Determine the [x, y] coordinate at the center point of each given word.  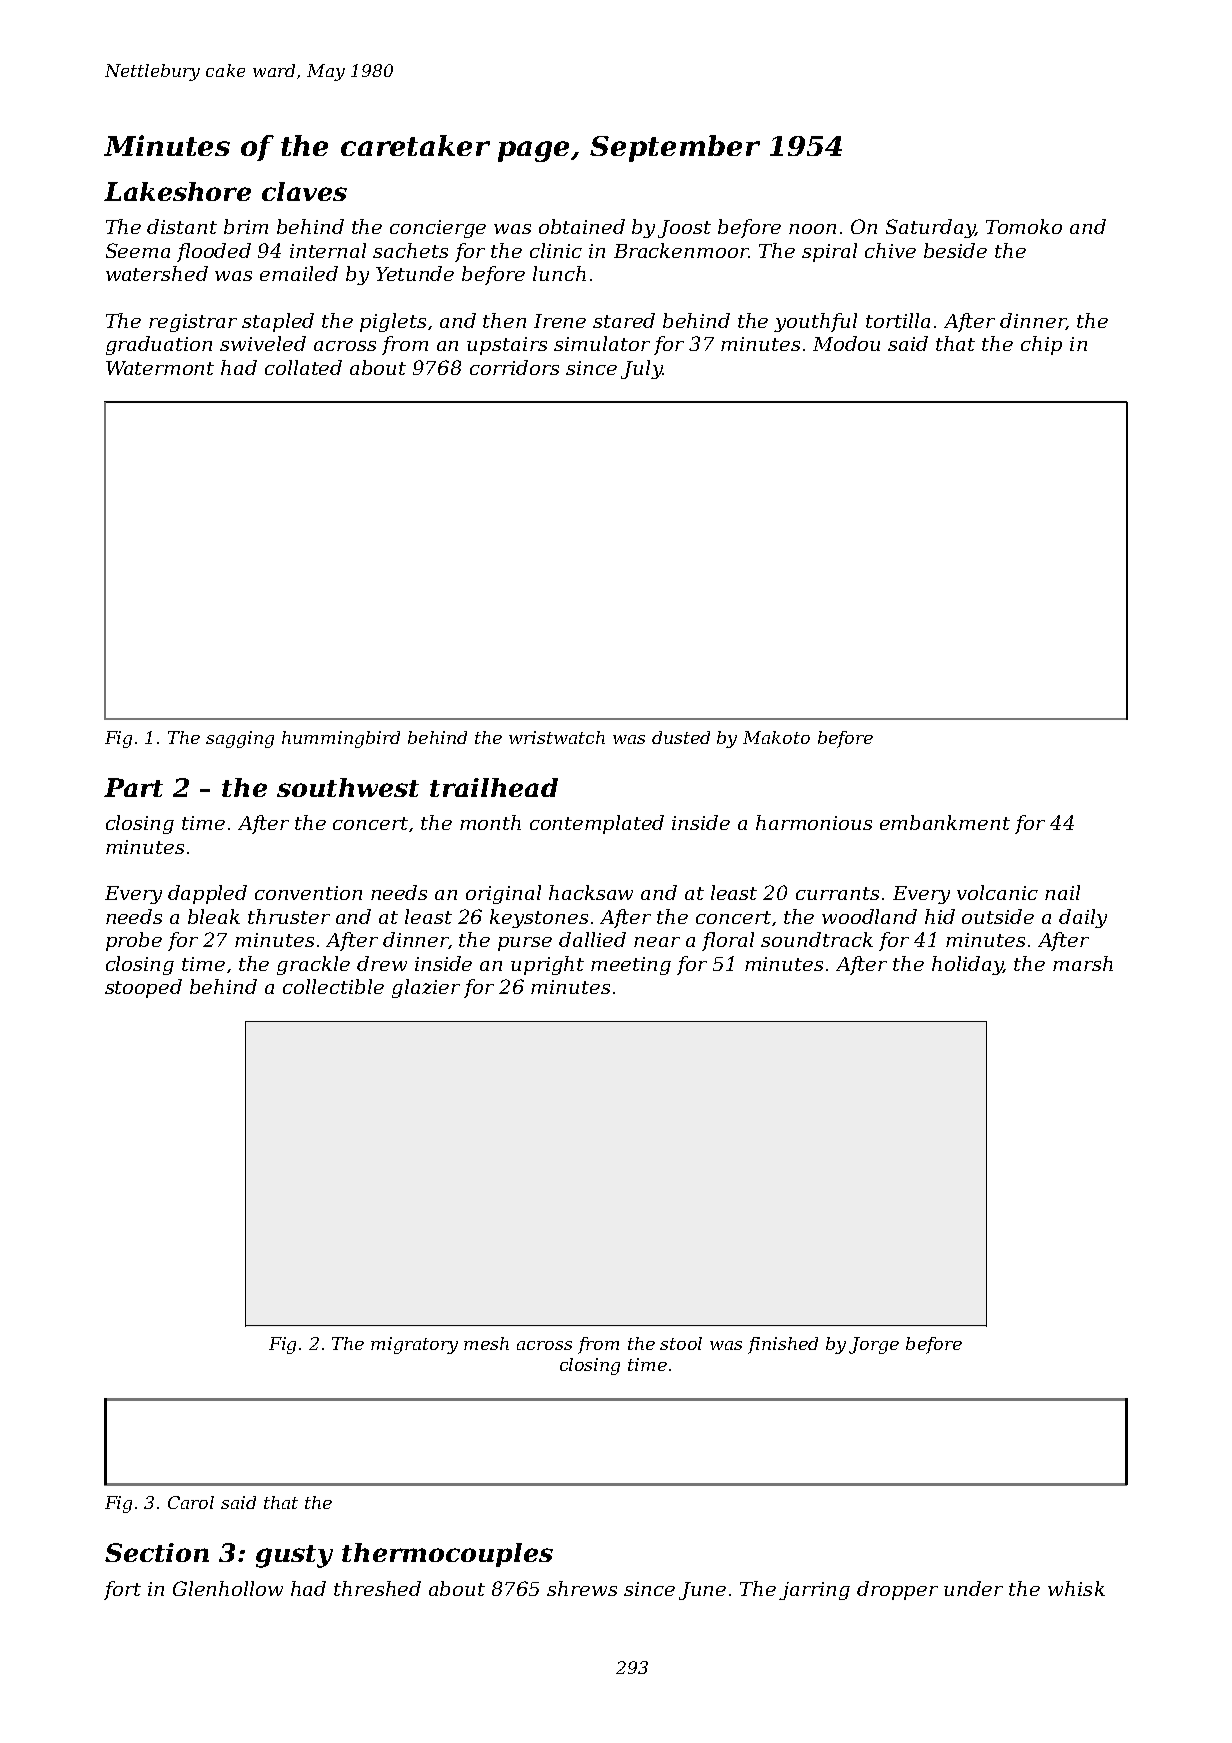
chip [1041, 345]
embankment [945, 822]
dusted [681, 737]
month [490, 822]
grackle [313, 965]
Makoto [776, 737]
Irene [560, 321]
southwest [348, 787]
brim [246, 226]
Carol [191, 1502]
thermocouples [447, 1555]
